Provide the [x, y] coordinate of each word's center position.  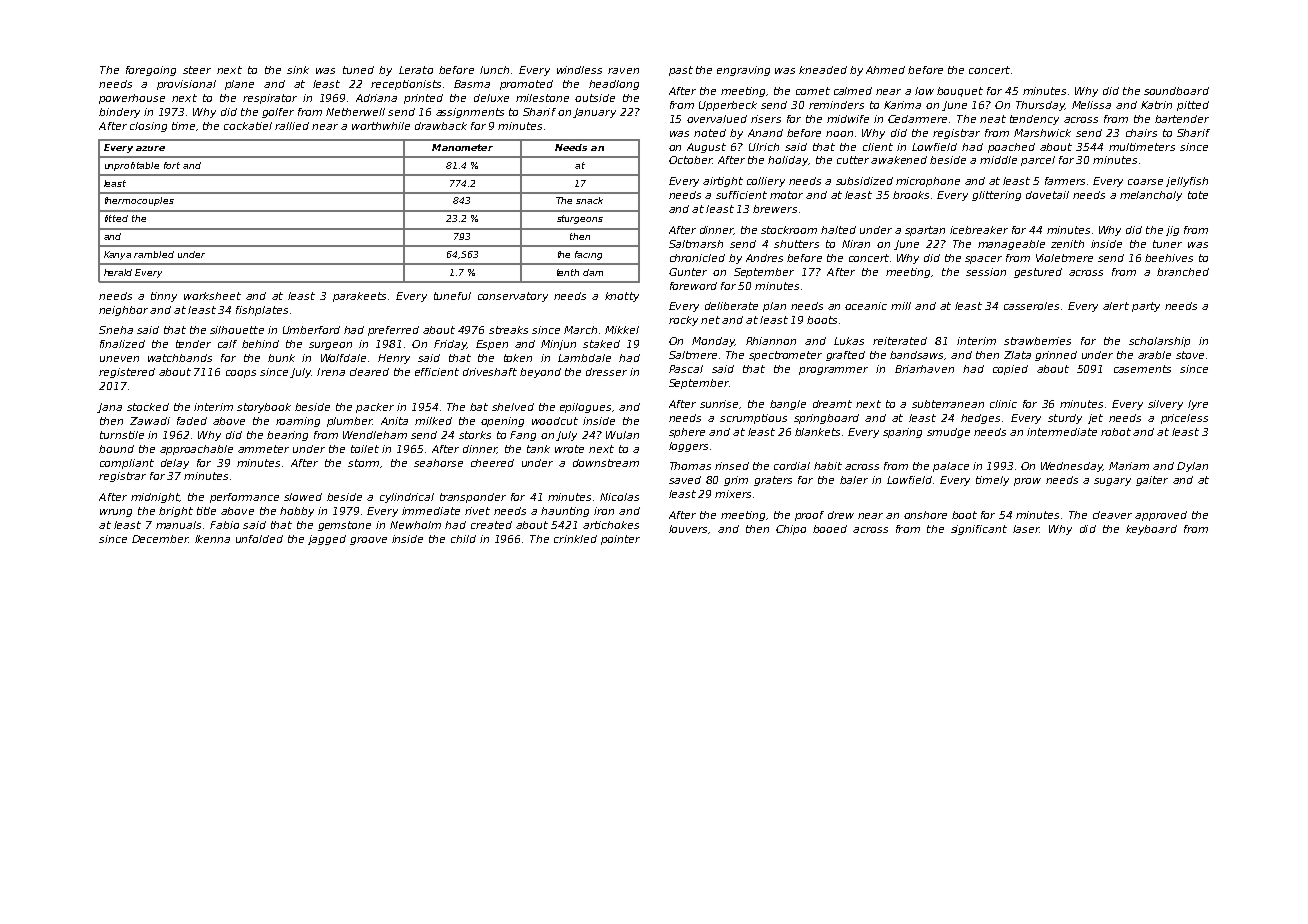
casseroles [1031, 306]
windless [579, 70]
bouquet [960, 92]
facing [588, 255]
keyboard [1151, 530]
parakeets [359, 297]
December [160, 539]
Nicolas [619, 497]
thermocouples [139, 201]
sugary [1112, 482]
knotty [622, 297]
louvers [688, 529]
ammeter [263, 449]
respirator [270, 99]
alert [1116, 306]
